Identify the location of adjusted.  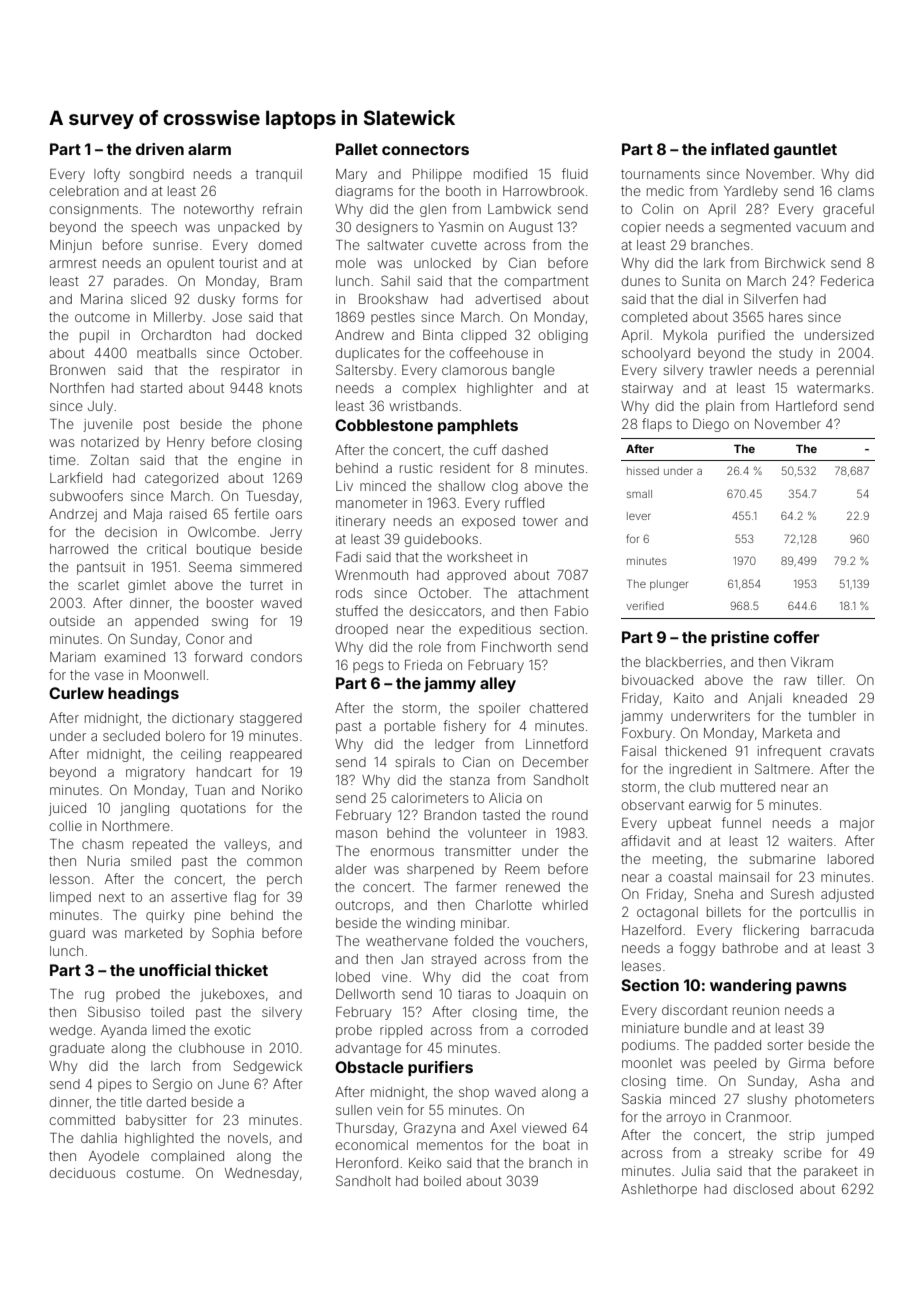
(847, 895).
